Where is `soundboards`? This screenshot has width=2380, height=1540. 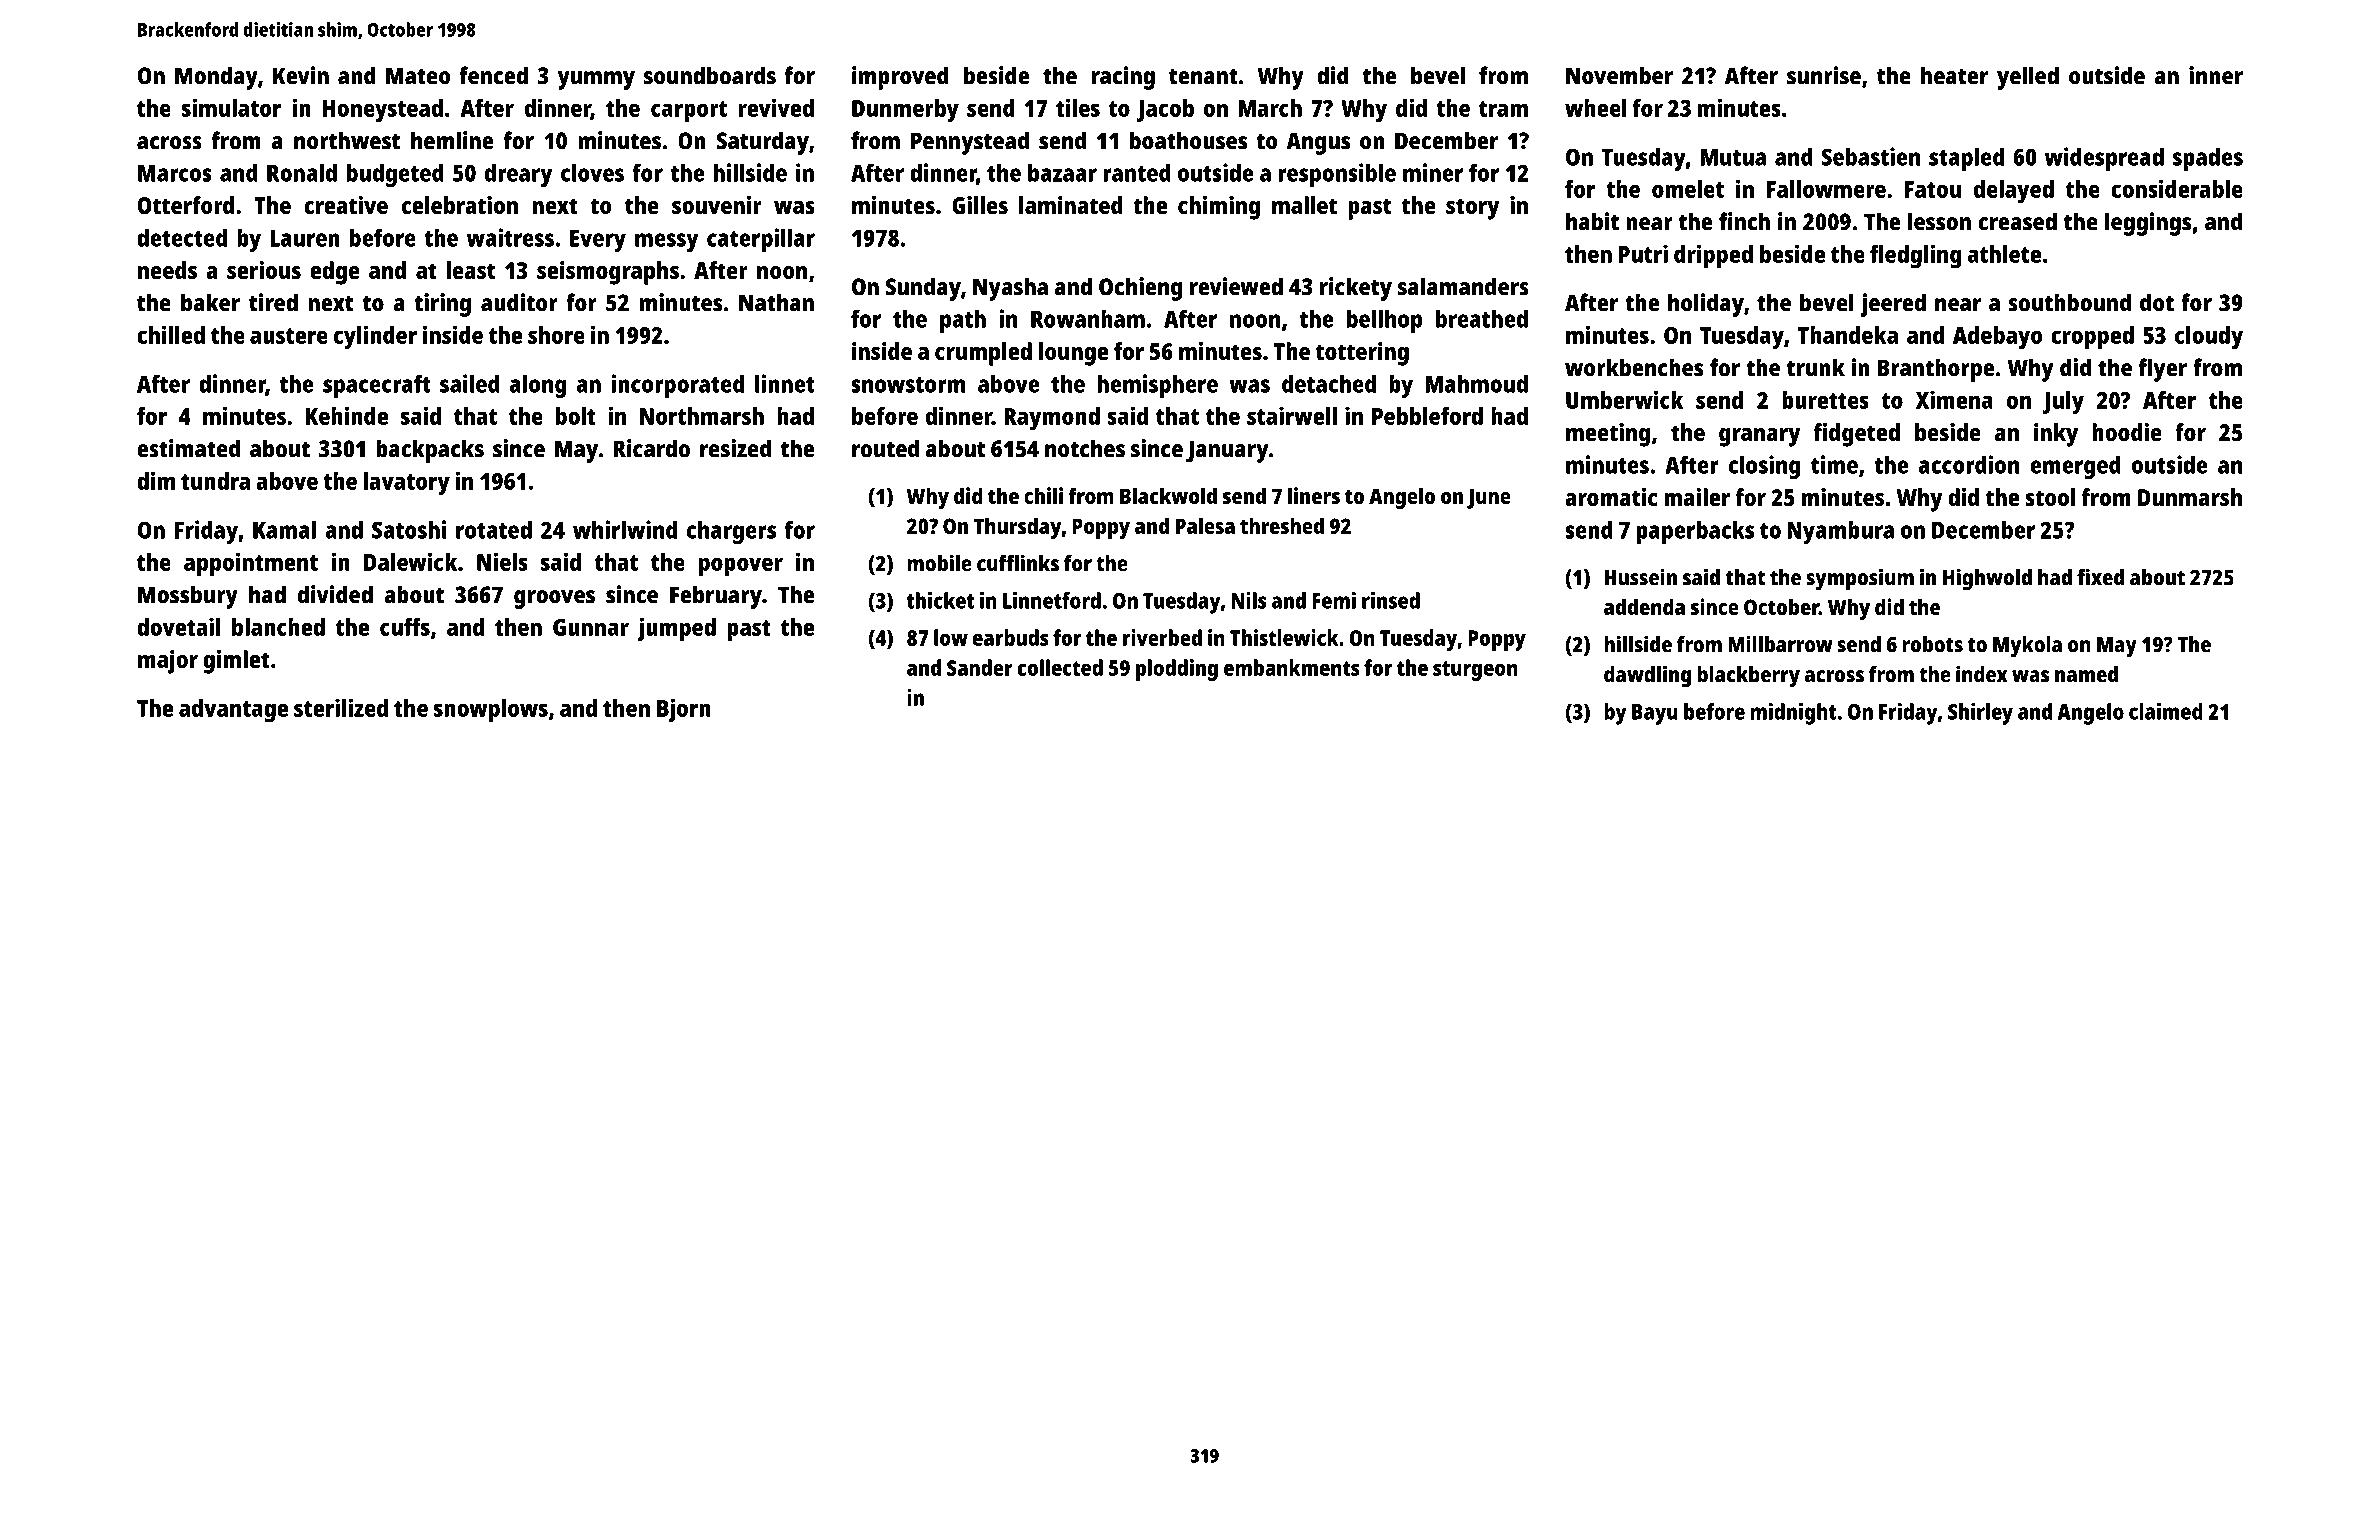 soundboards is located at coordinates (710, 75).
